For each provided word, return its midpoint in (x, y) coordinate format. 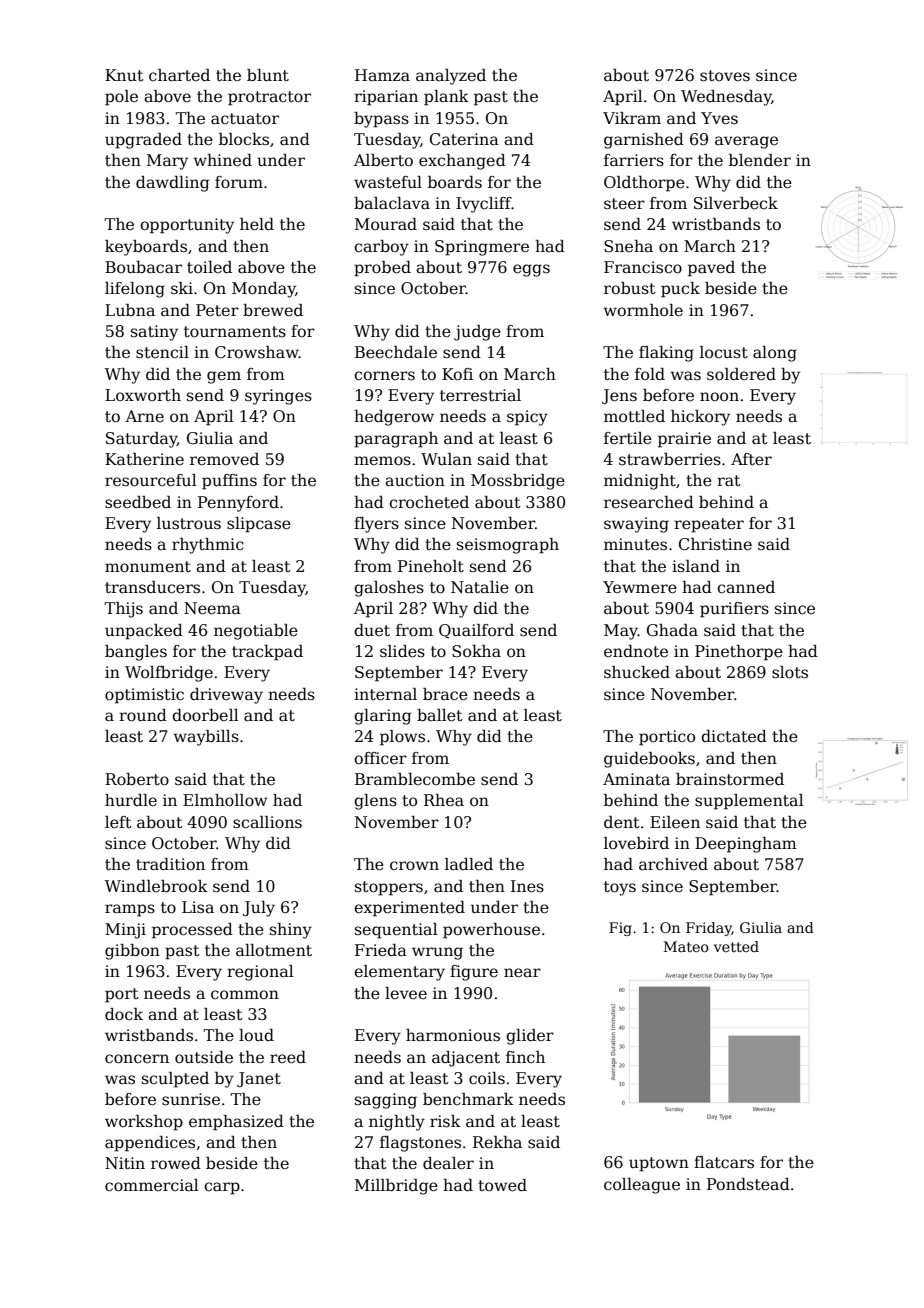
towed (502, 1185)
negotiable (256, 632)
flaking (666, 354)
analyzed (451, 77)
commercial (152, 1185)
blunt (268, 75)
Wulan (446, 459)
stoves (725, 76)
